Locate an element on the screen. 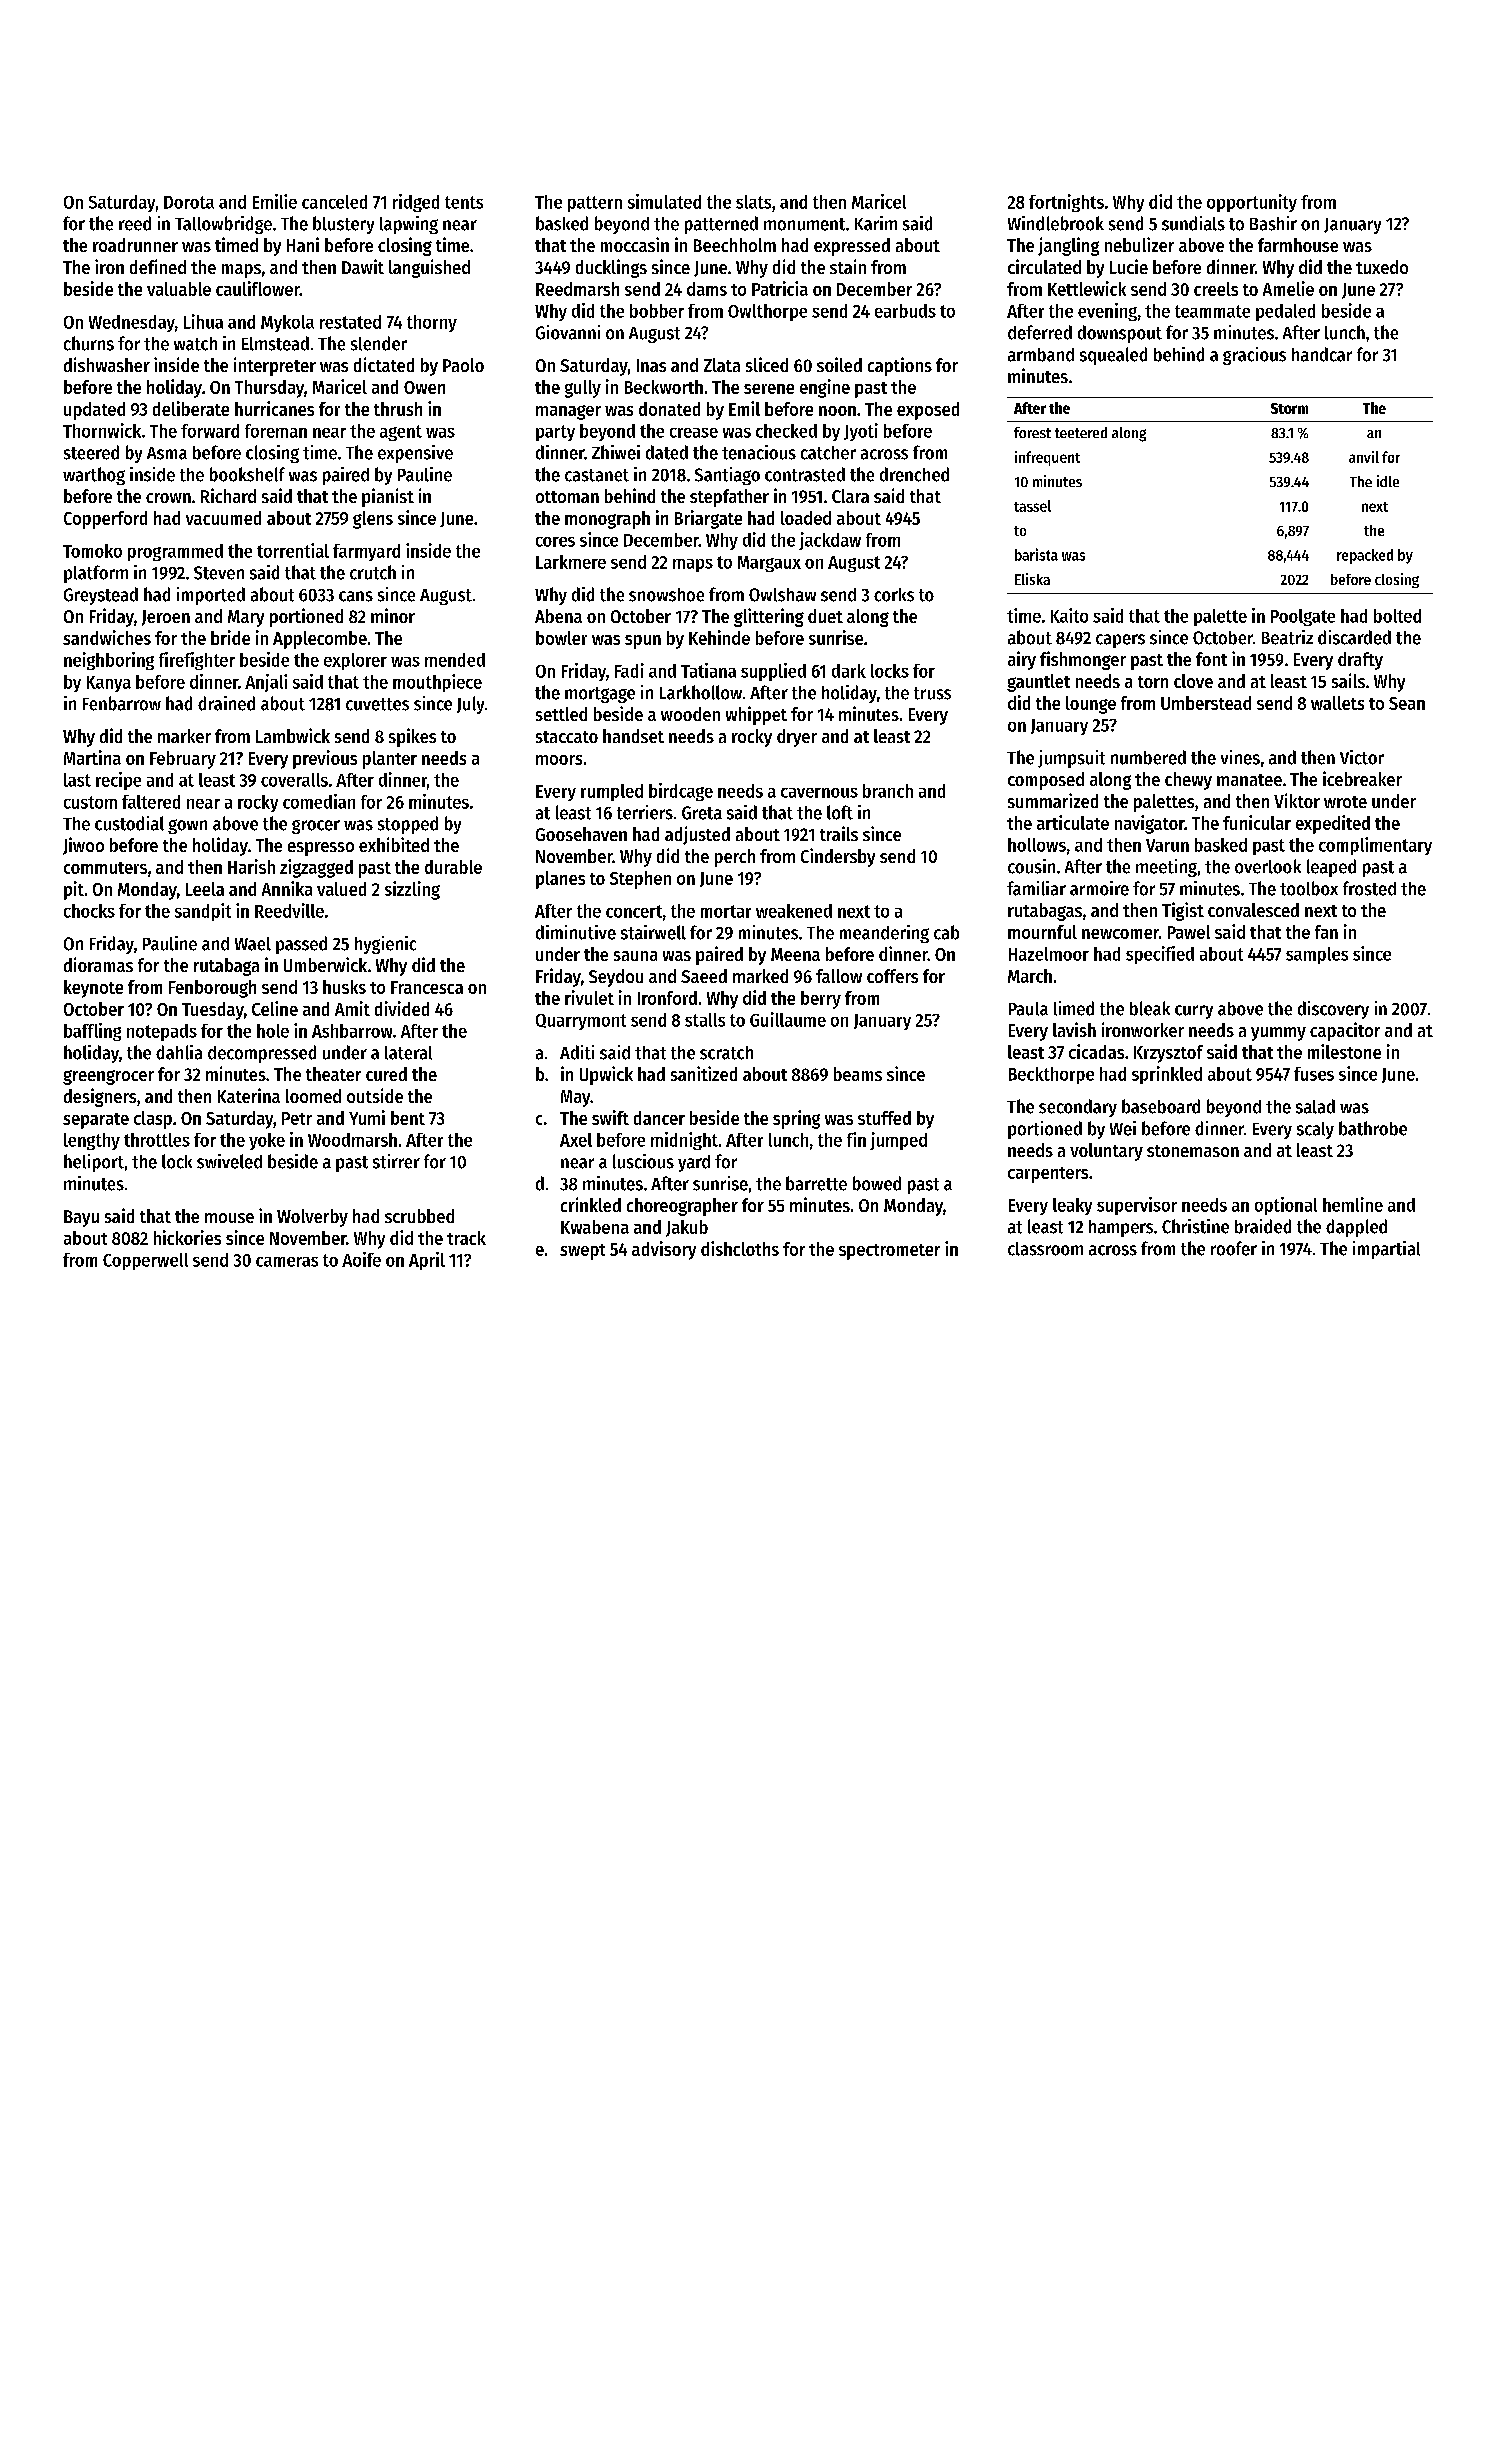 This screenshot has width=1496, height=2464. baffling is located at coordinates (92, 1032).
